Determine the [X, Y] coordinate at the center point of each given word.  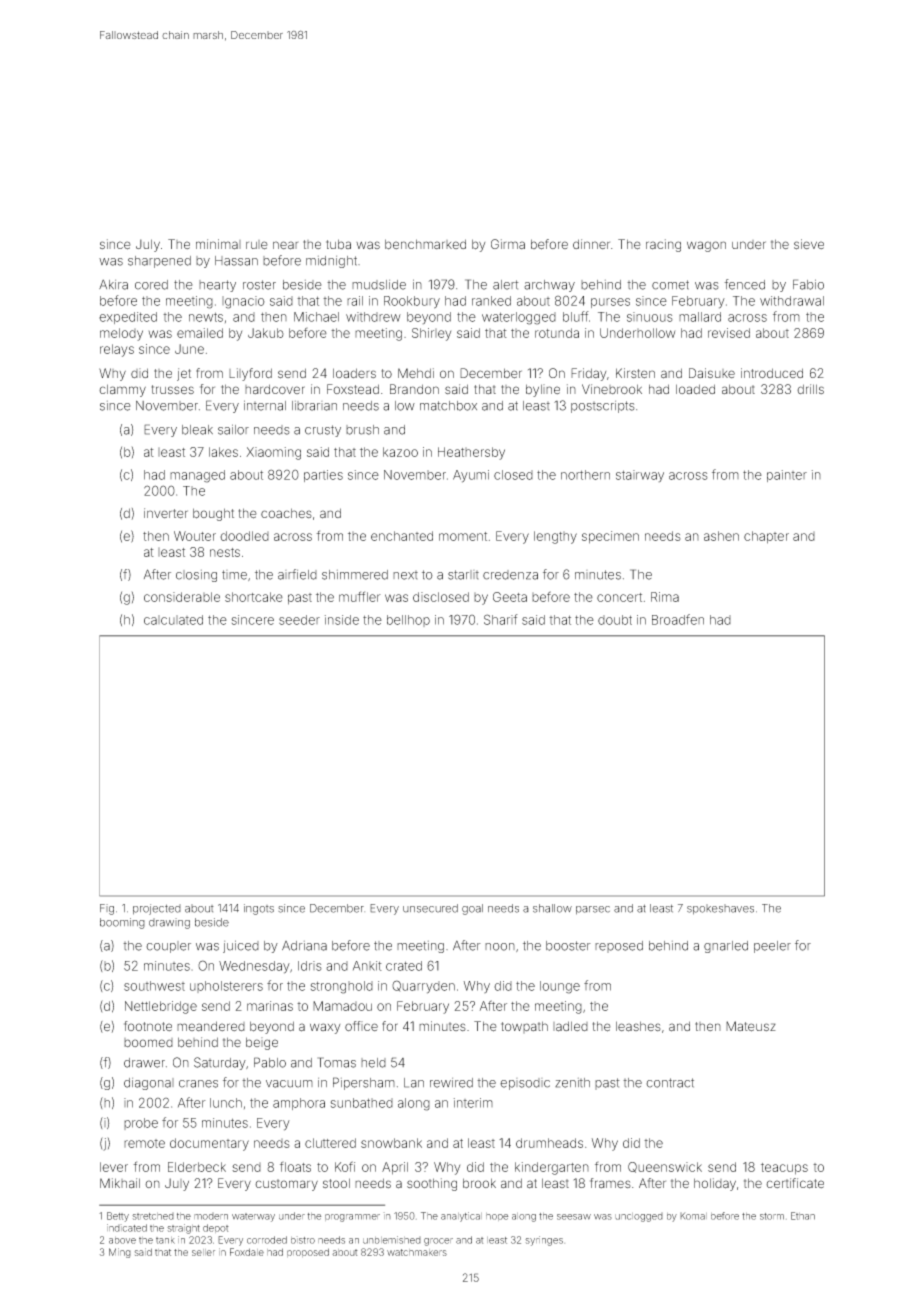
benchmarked [425, 244]
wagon [706, 246]
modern [211, 1216]
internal [265, 405]
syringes [544, 1241]
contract [670, 1083]
